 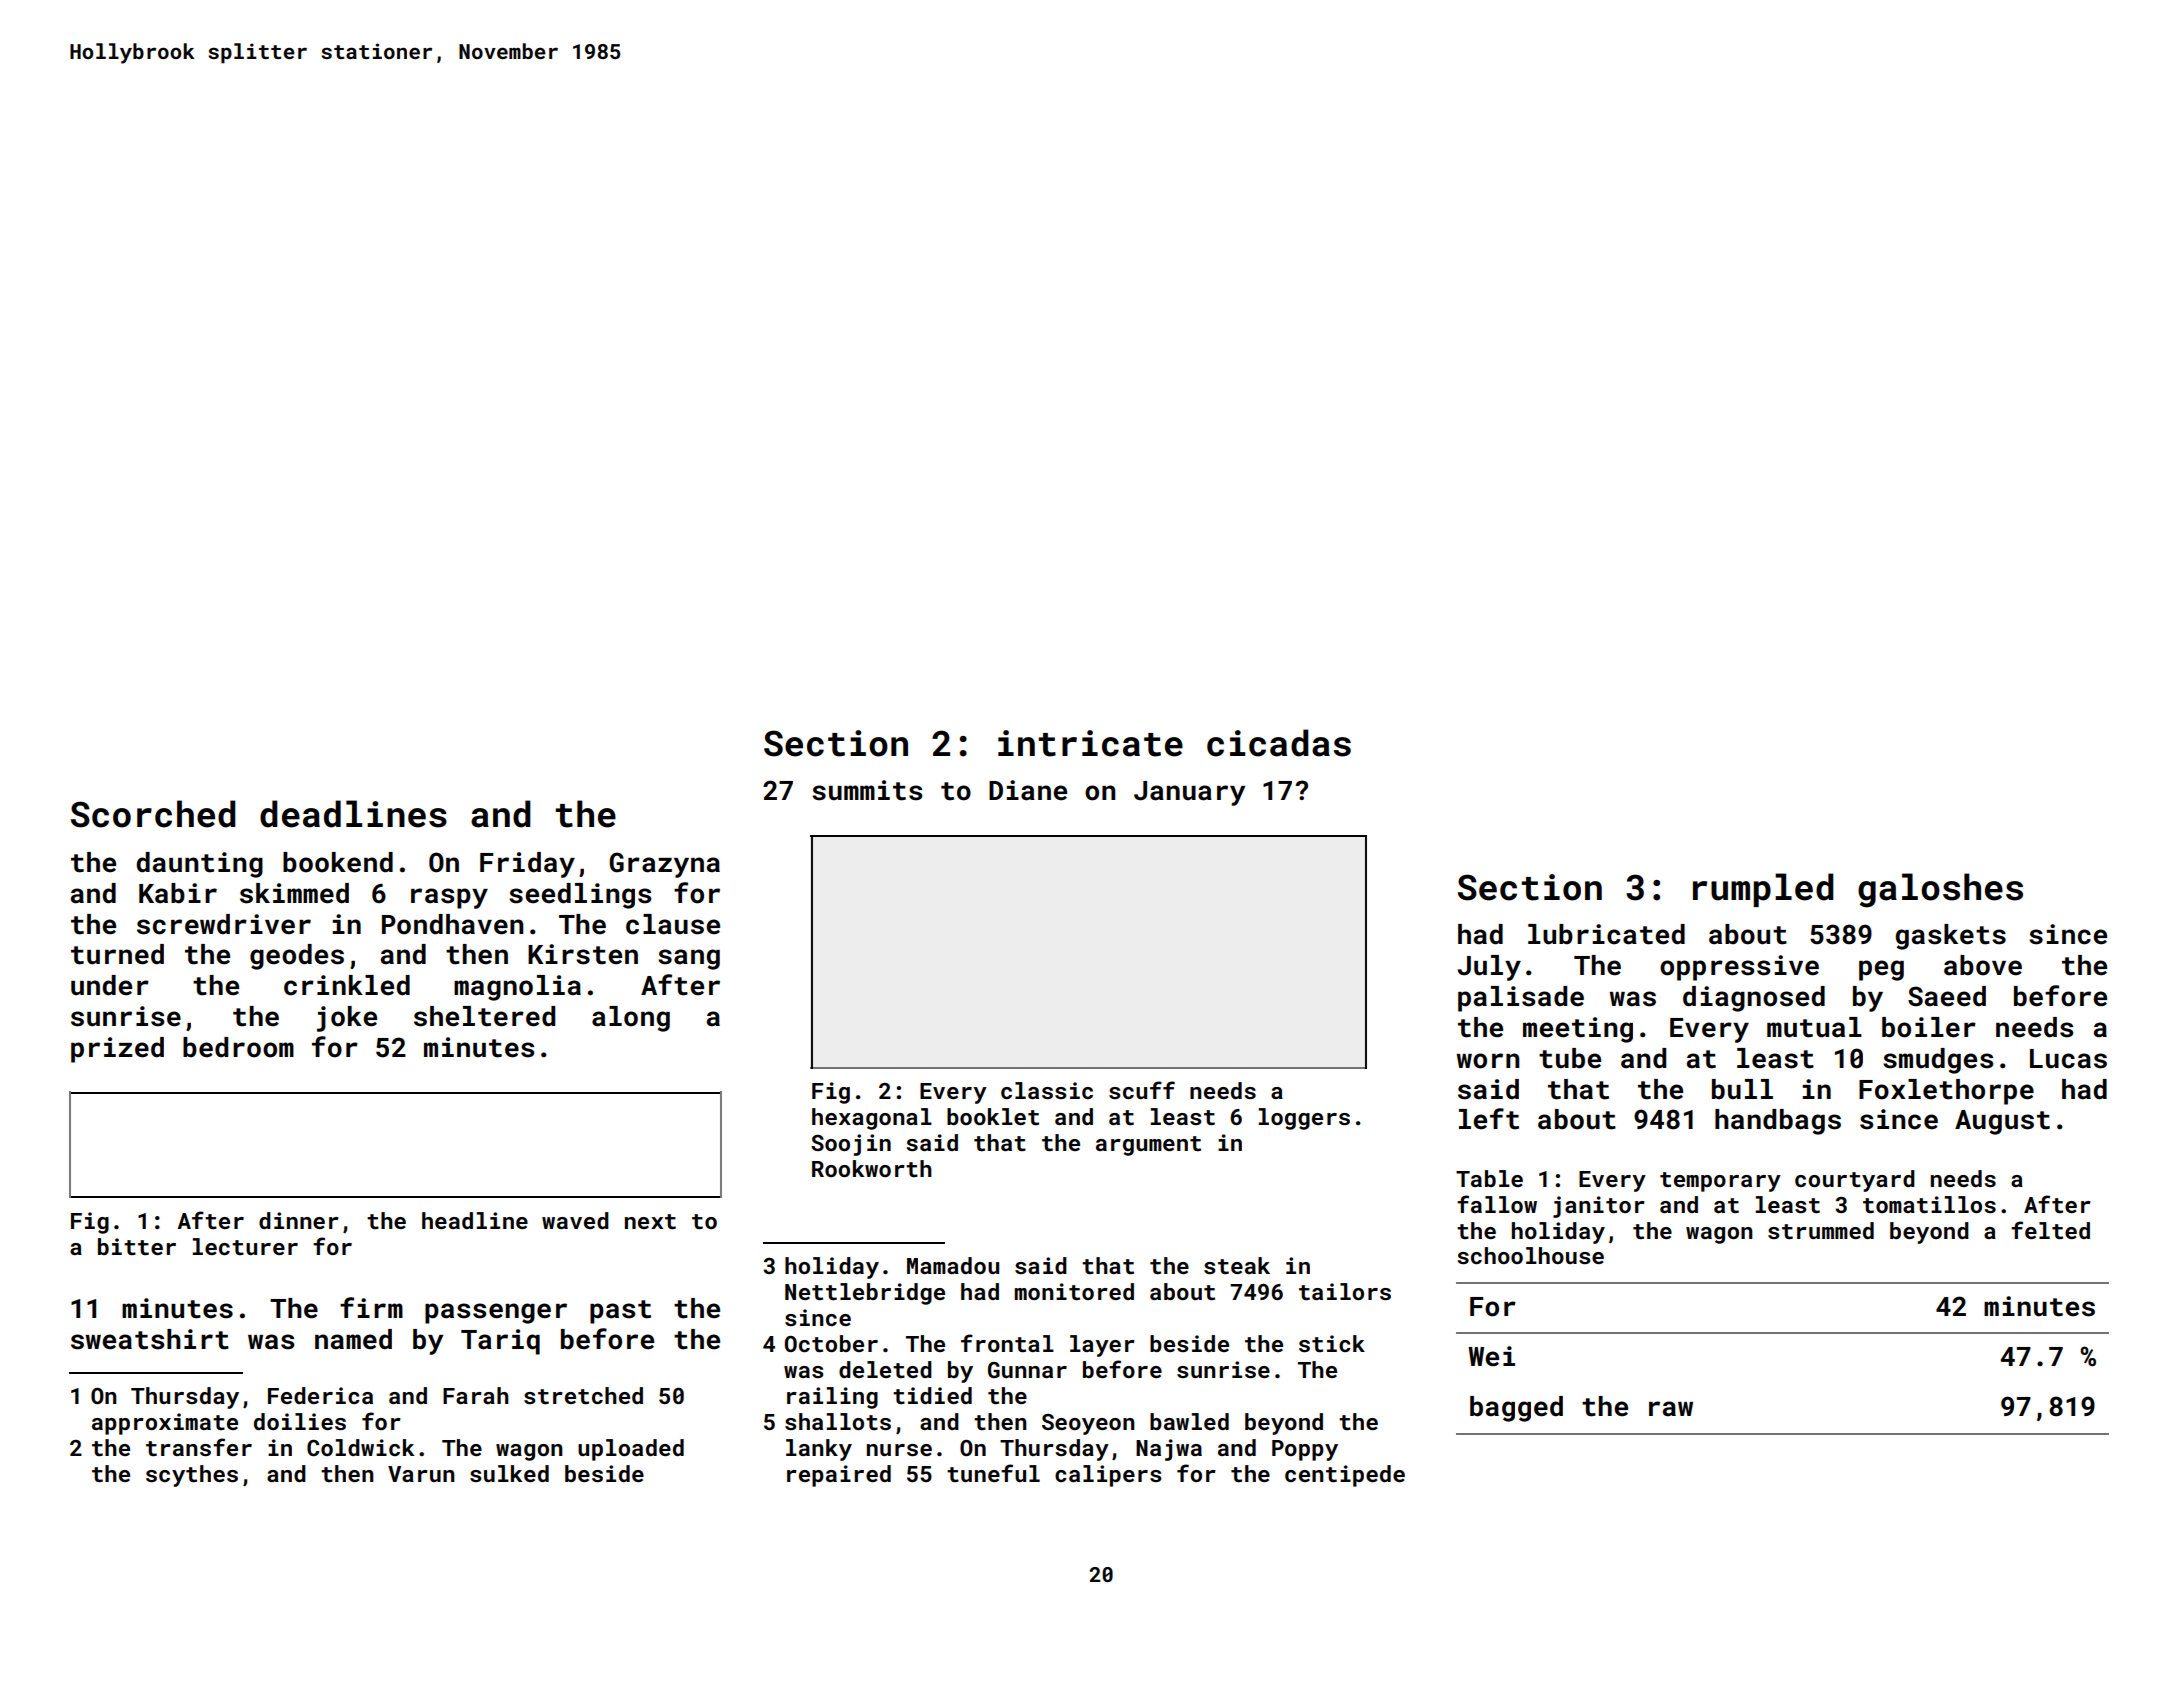 What do you see at coordinates (297, 957) in the image?
I see `geodes` at bounding box center [297, 957].
